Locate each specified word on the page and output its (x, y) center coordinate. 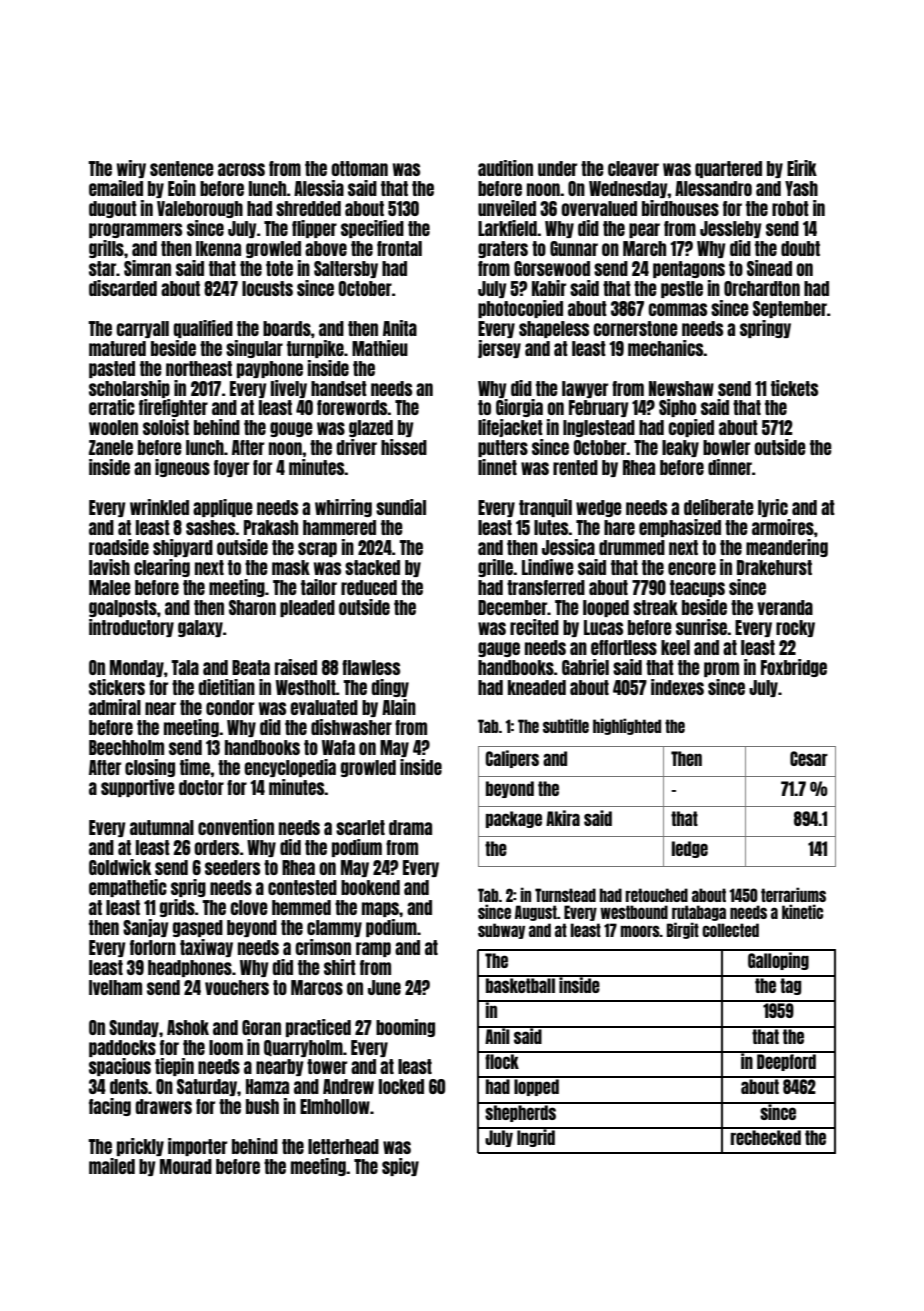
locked (401, 1086)
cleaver (633, 168)
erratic (112, 407)
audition (505, 168)
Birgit (683, 930)
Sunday (134, 1028)
